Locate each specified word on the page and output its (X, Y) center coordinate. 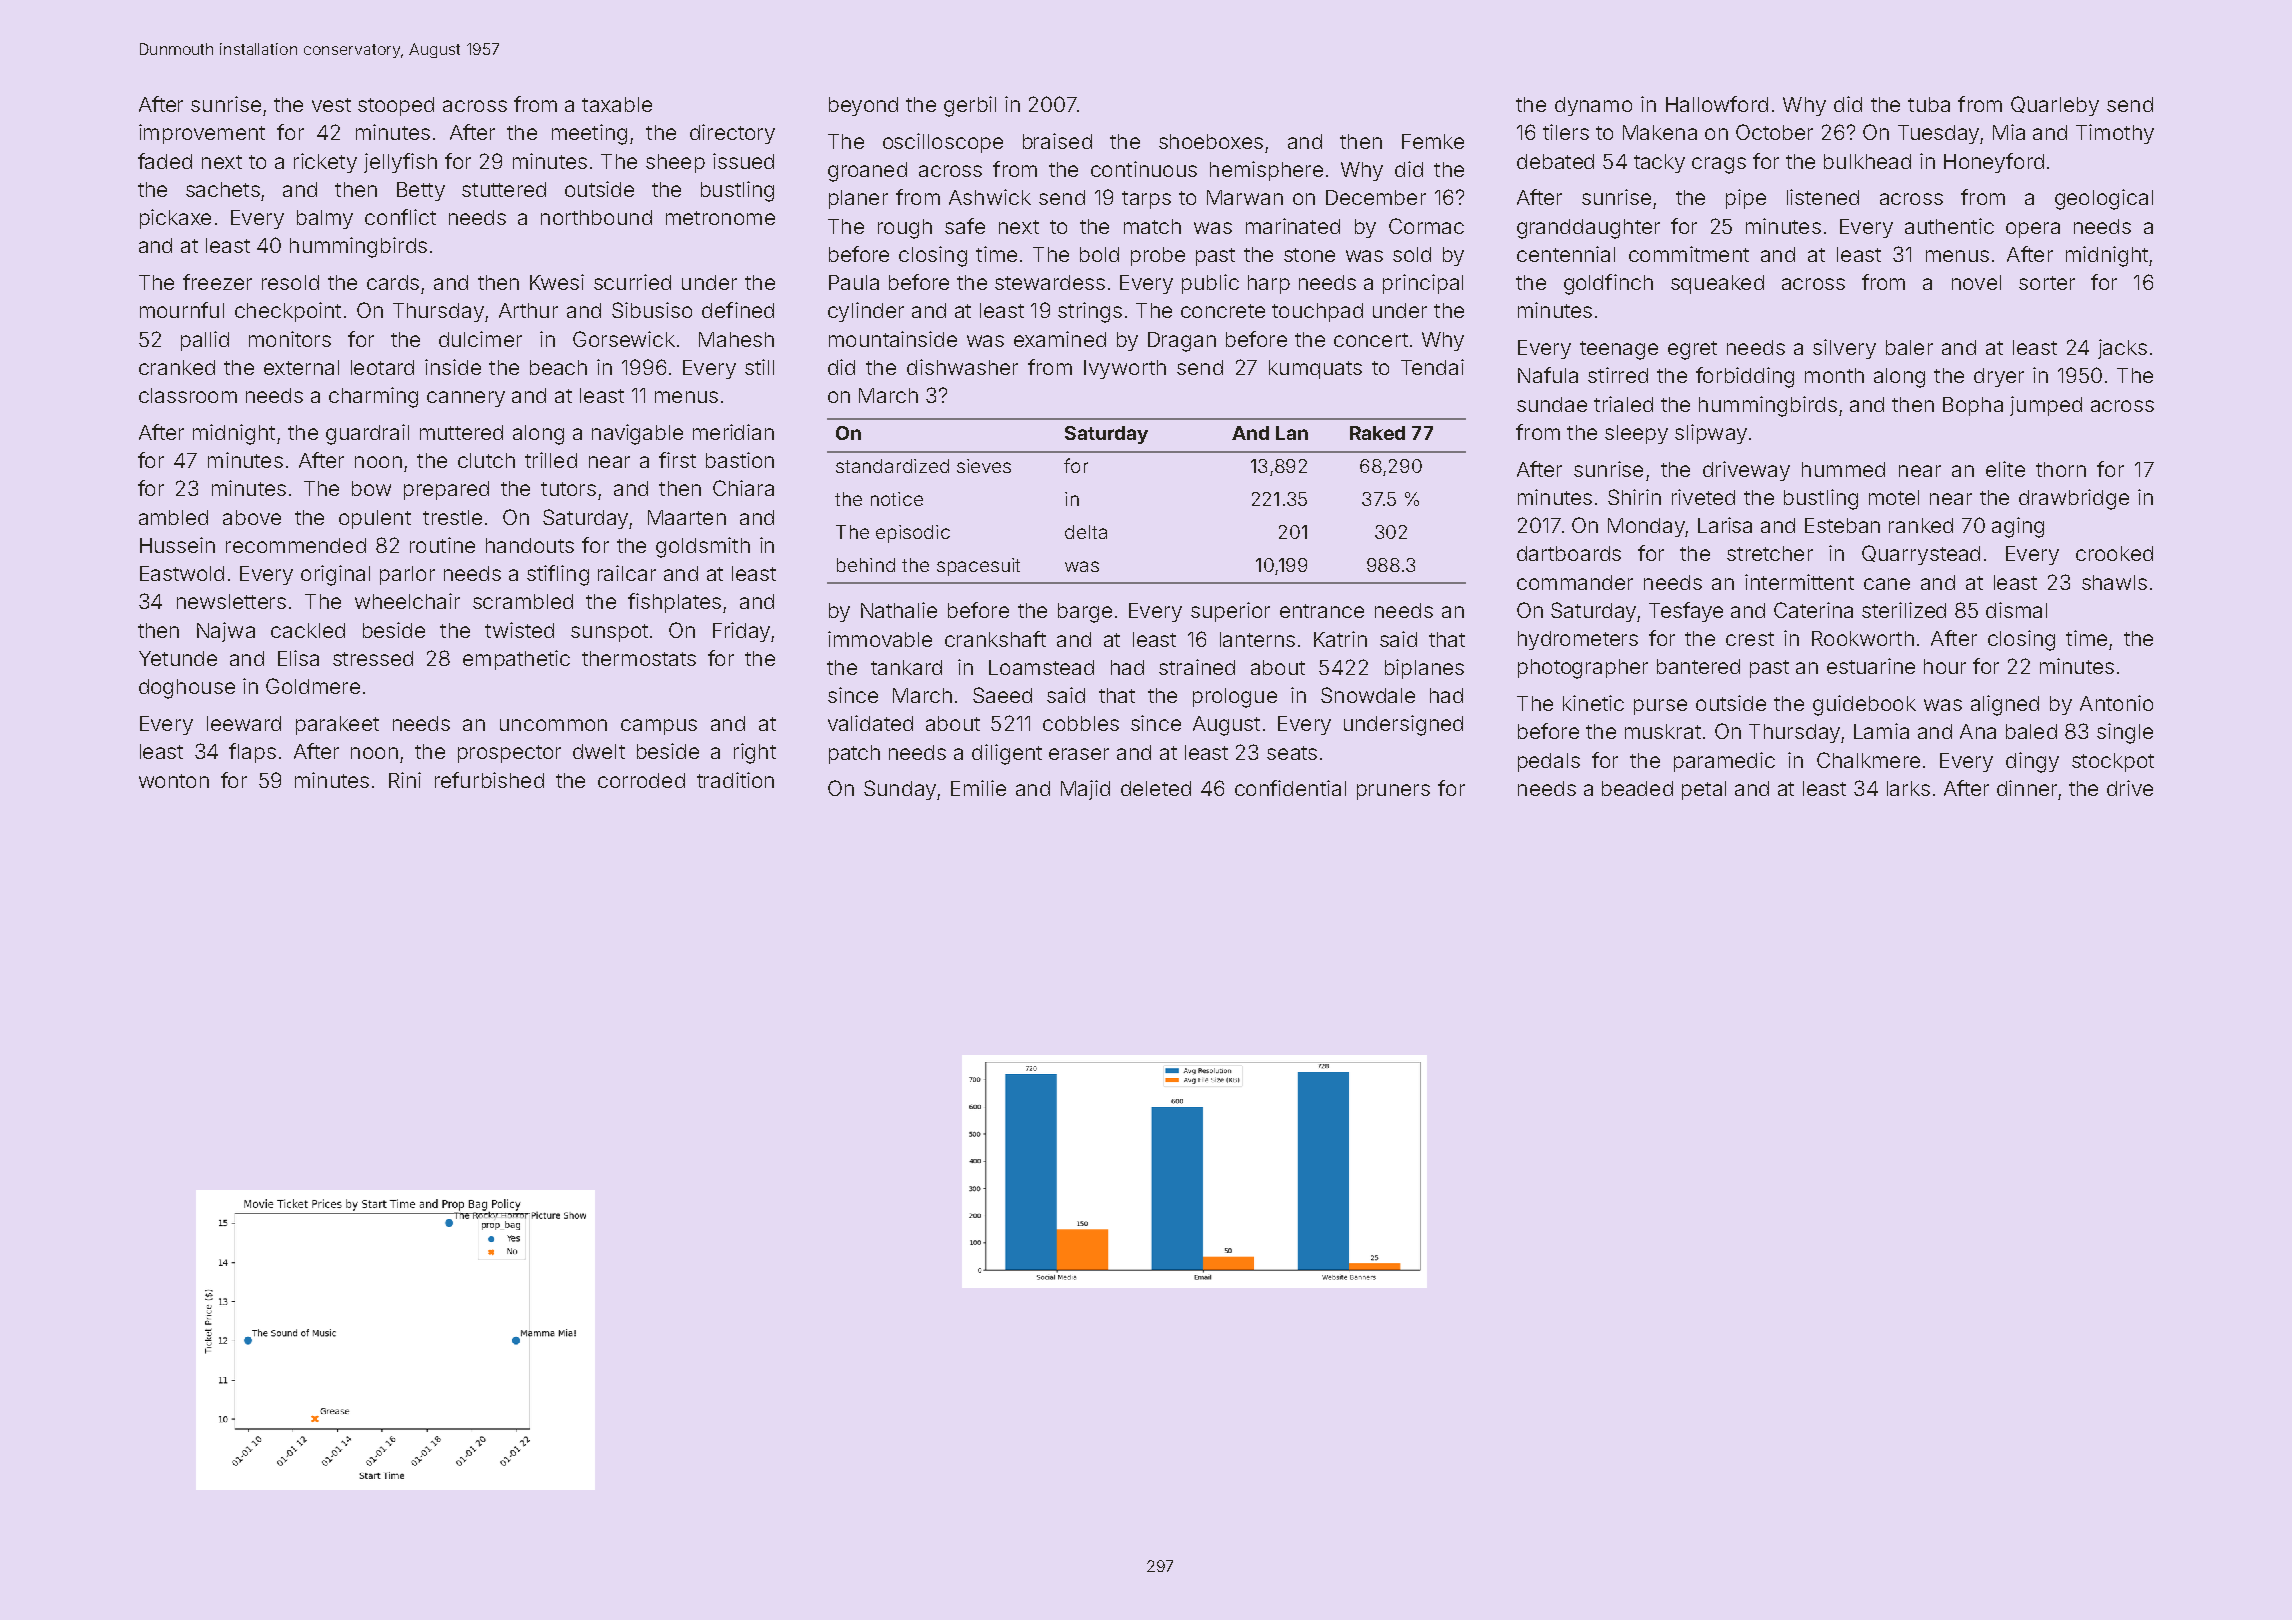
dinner (2027, 788)
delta (1086, 532)
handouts (530, 545)
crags (1719, 165)
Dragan (1182, 342)
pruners (1393, 792)
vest (331, 105)
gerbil (970, 106)
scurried (632, 282)
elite (2005, 469)
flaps (252, 753)
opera (2033, 230)
